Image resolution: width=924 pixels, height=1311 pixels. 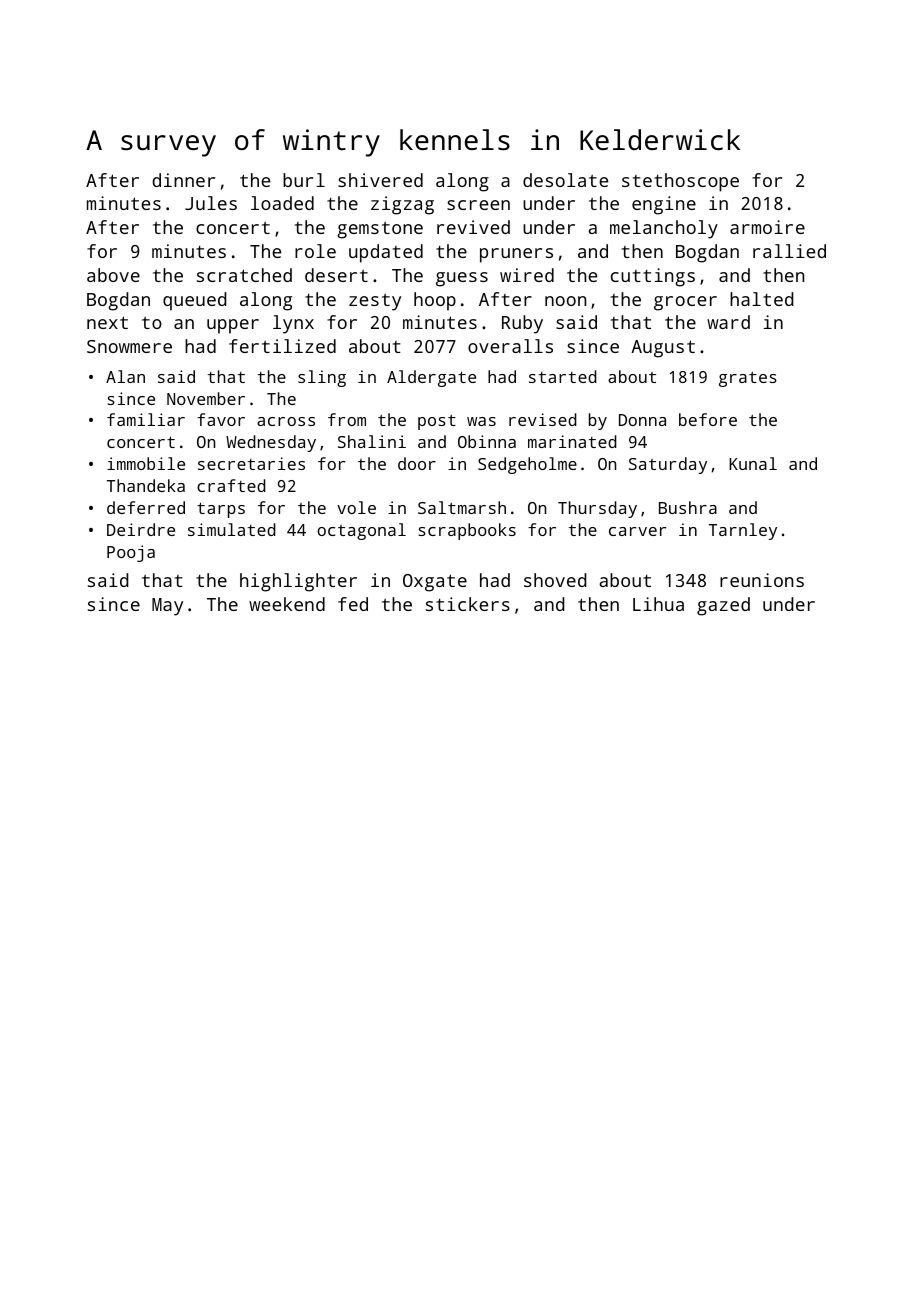 I want to click on Oxgate, so click(x=435, y=583).
